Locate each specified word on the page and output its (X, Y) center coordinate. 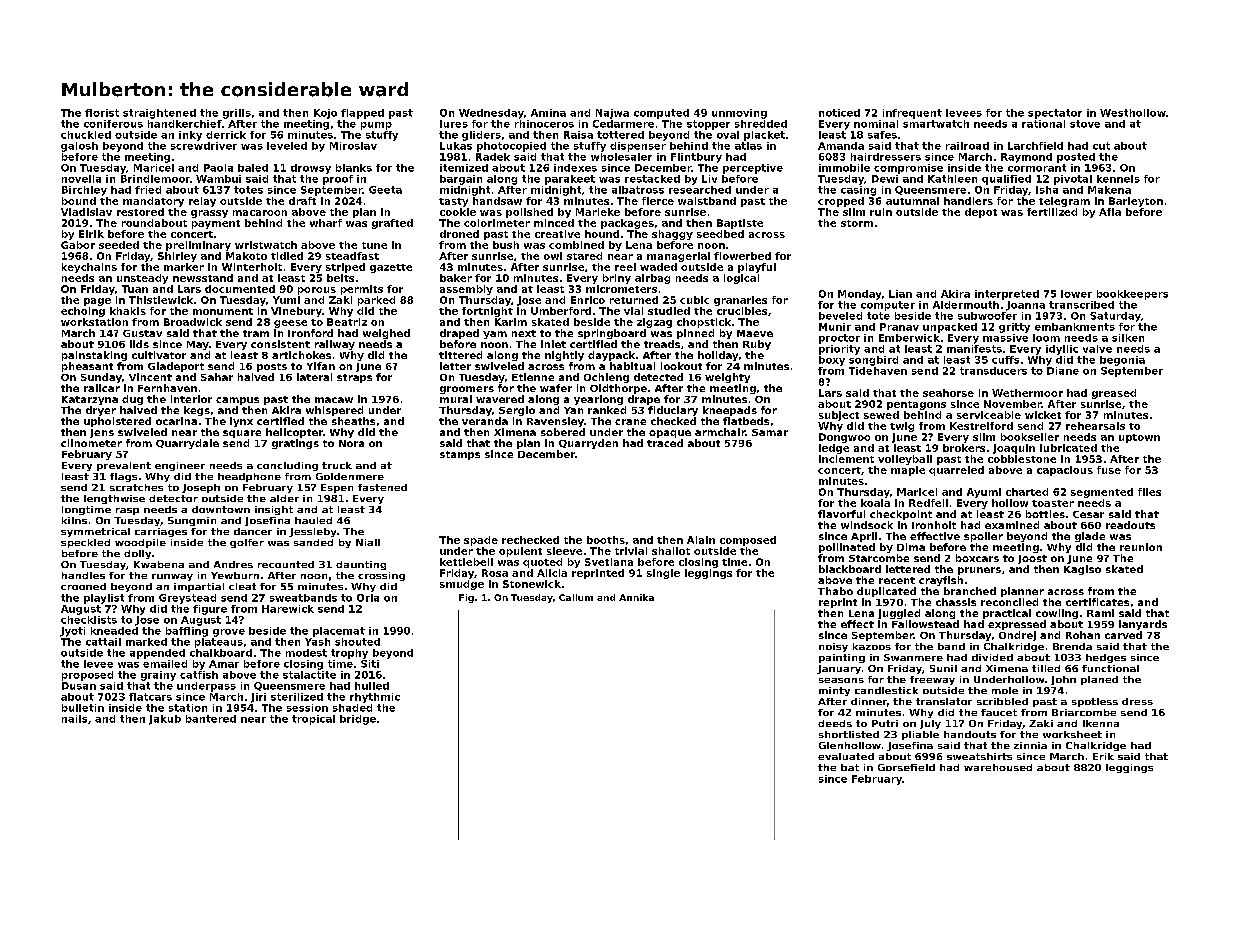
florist (102, 113)
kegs (197, 411)
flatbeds (746, 421)
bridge (358, 720)
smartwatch (936, 124)
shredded (761, 124)
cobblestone (1022, 459)
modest (306, 653)
